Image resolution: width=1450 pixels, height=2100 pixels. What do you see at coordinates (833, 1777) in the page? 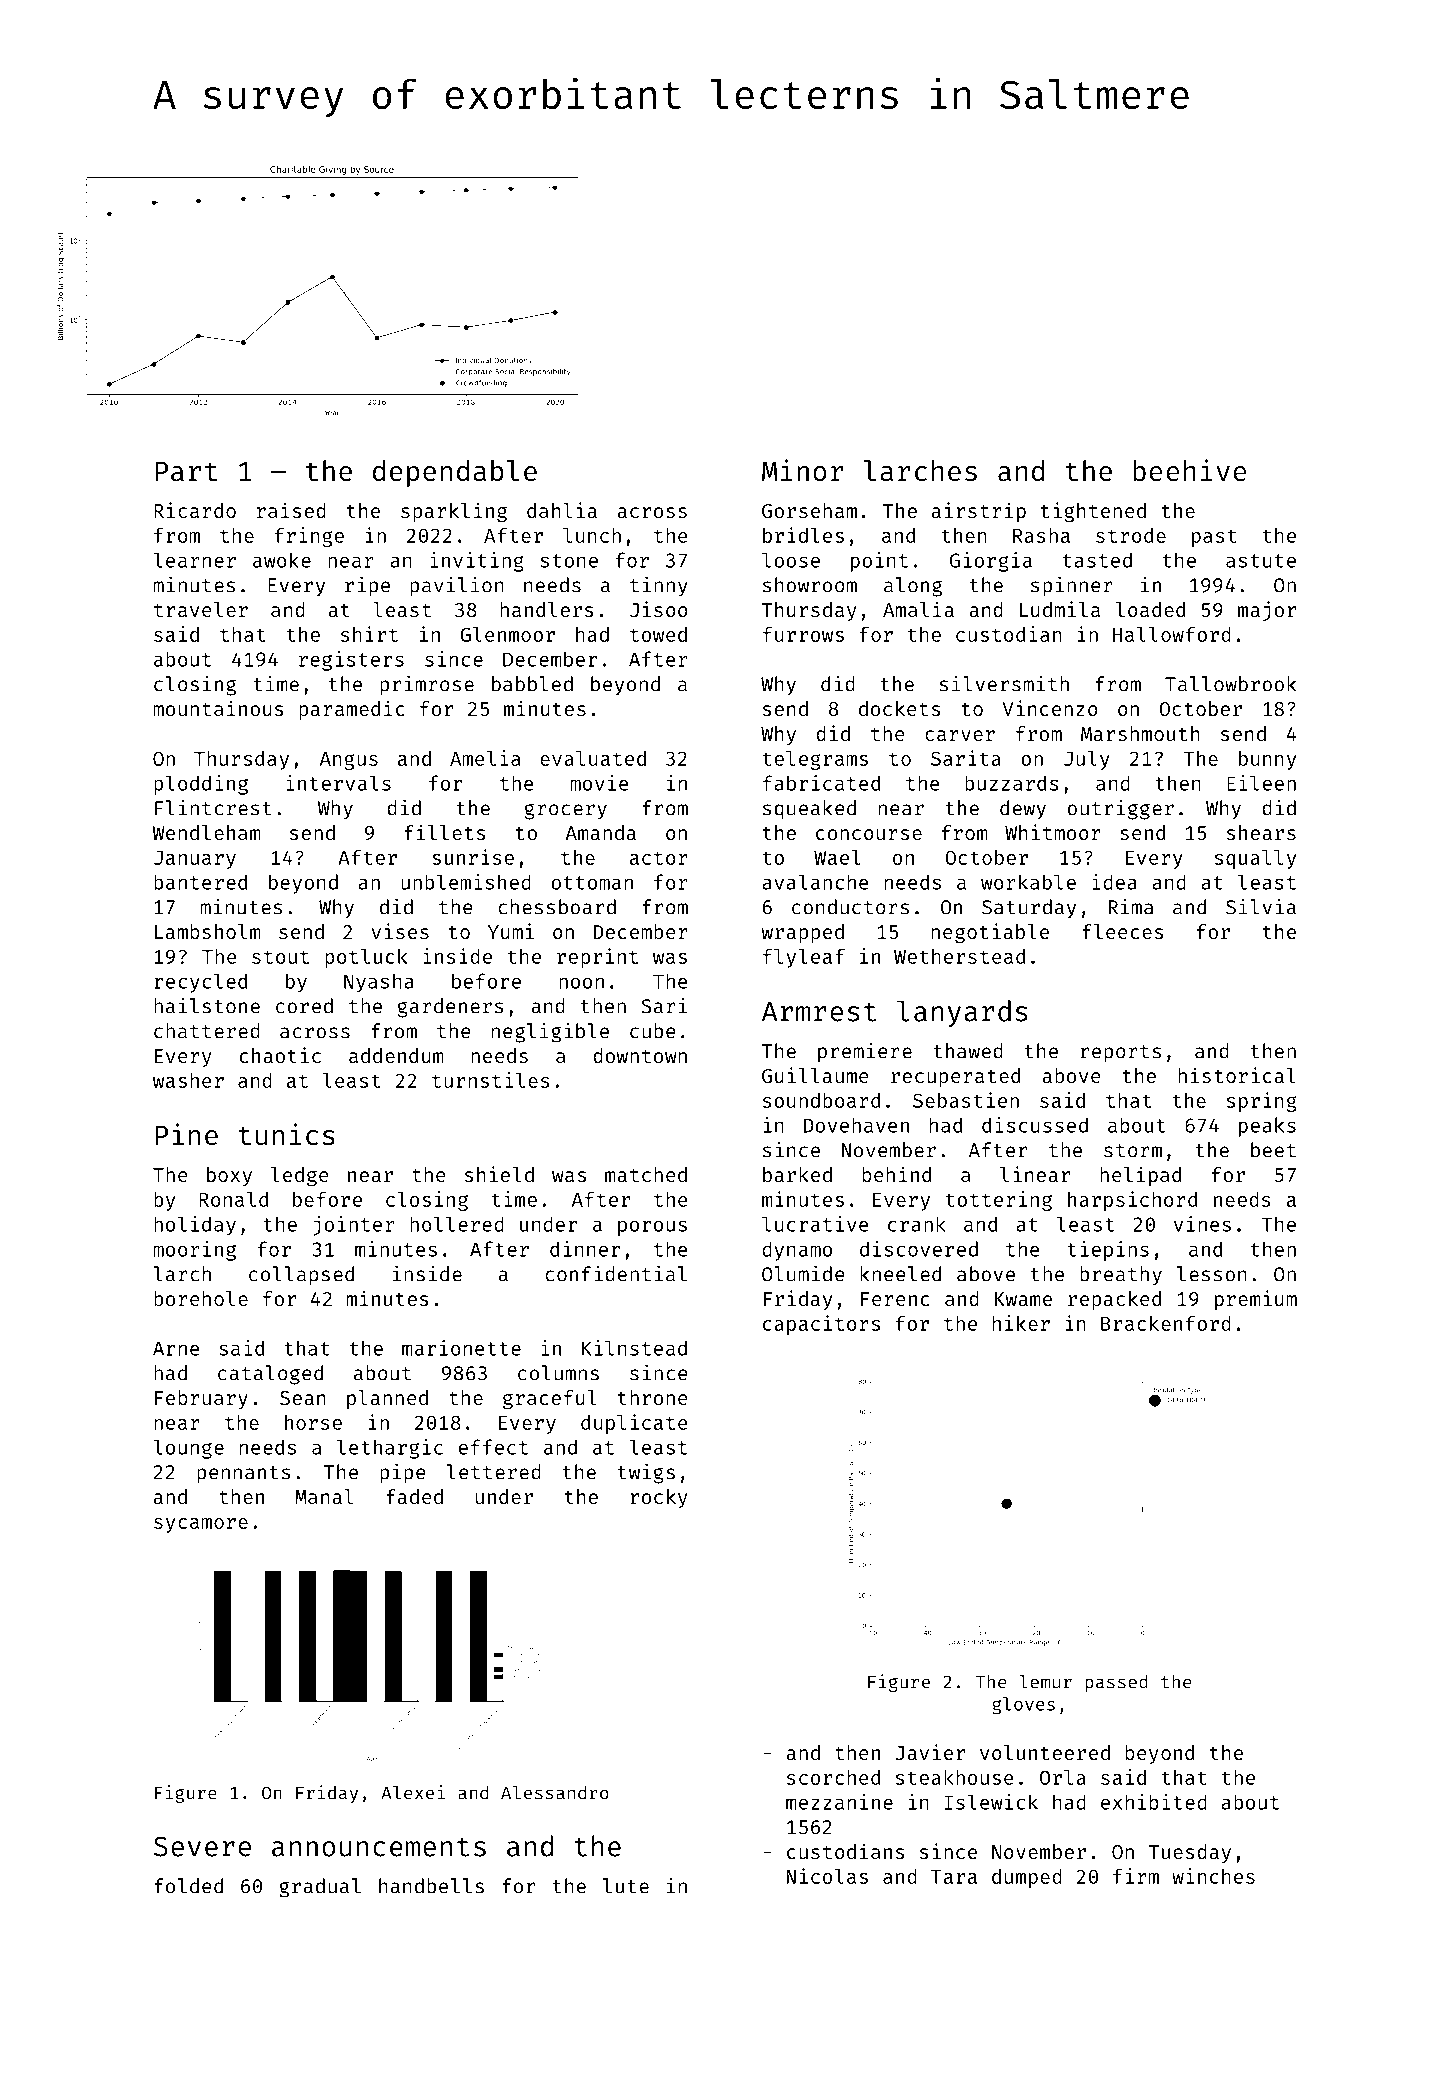
I see `scorched` at bounding box center [833, 1777].
